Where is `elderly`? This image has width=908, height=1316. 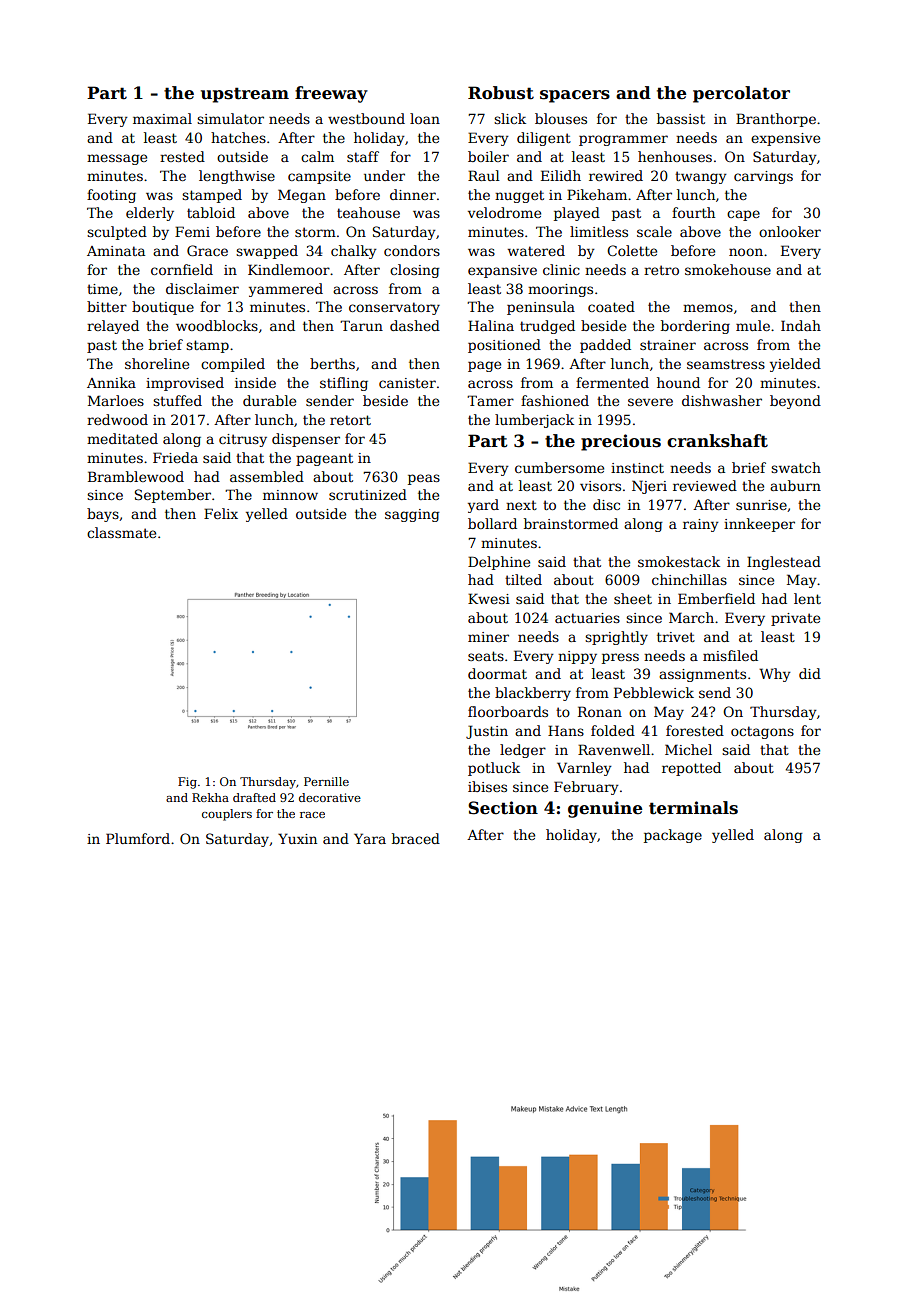 elderly is located at coordinates (150, 214).
